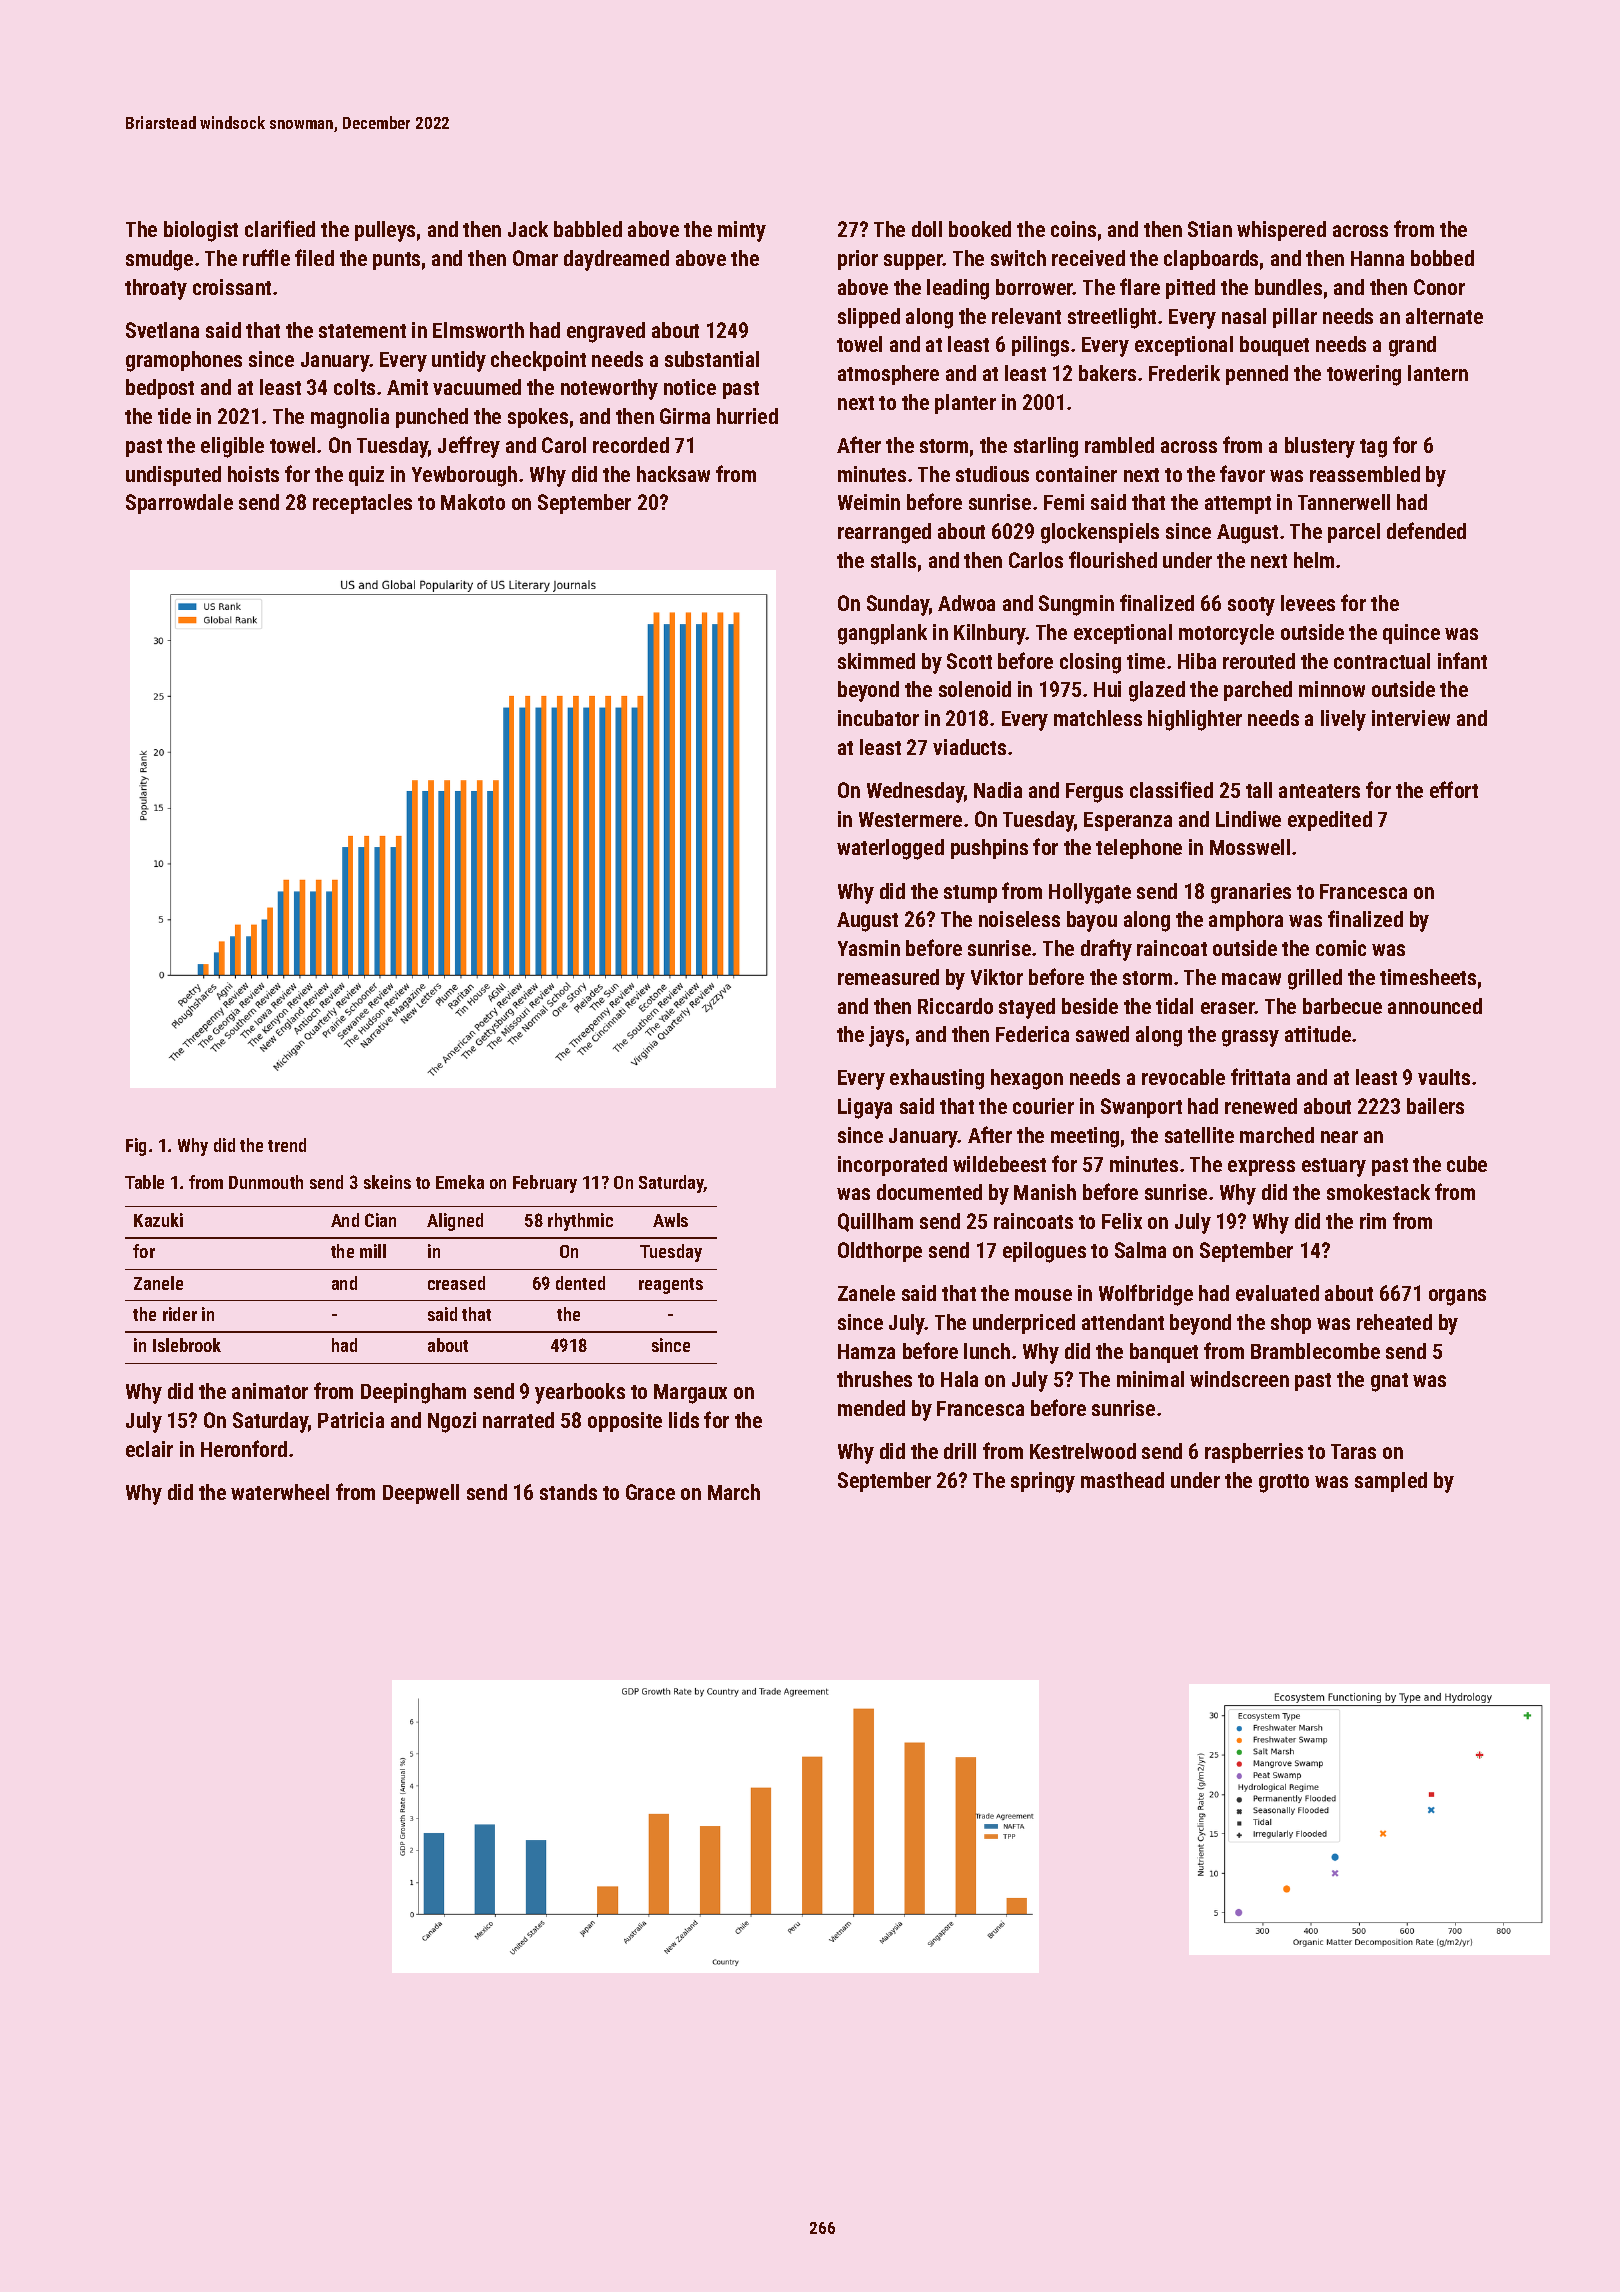  Describe the element at coordinates (990, 634) in the document. I see `Kilnbury` at that location.
